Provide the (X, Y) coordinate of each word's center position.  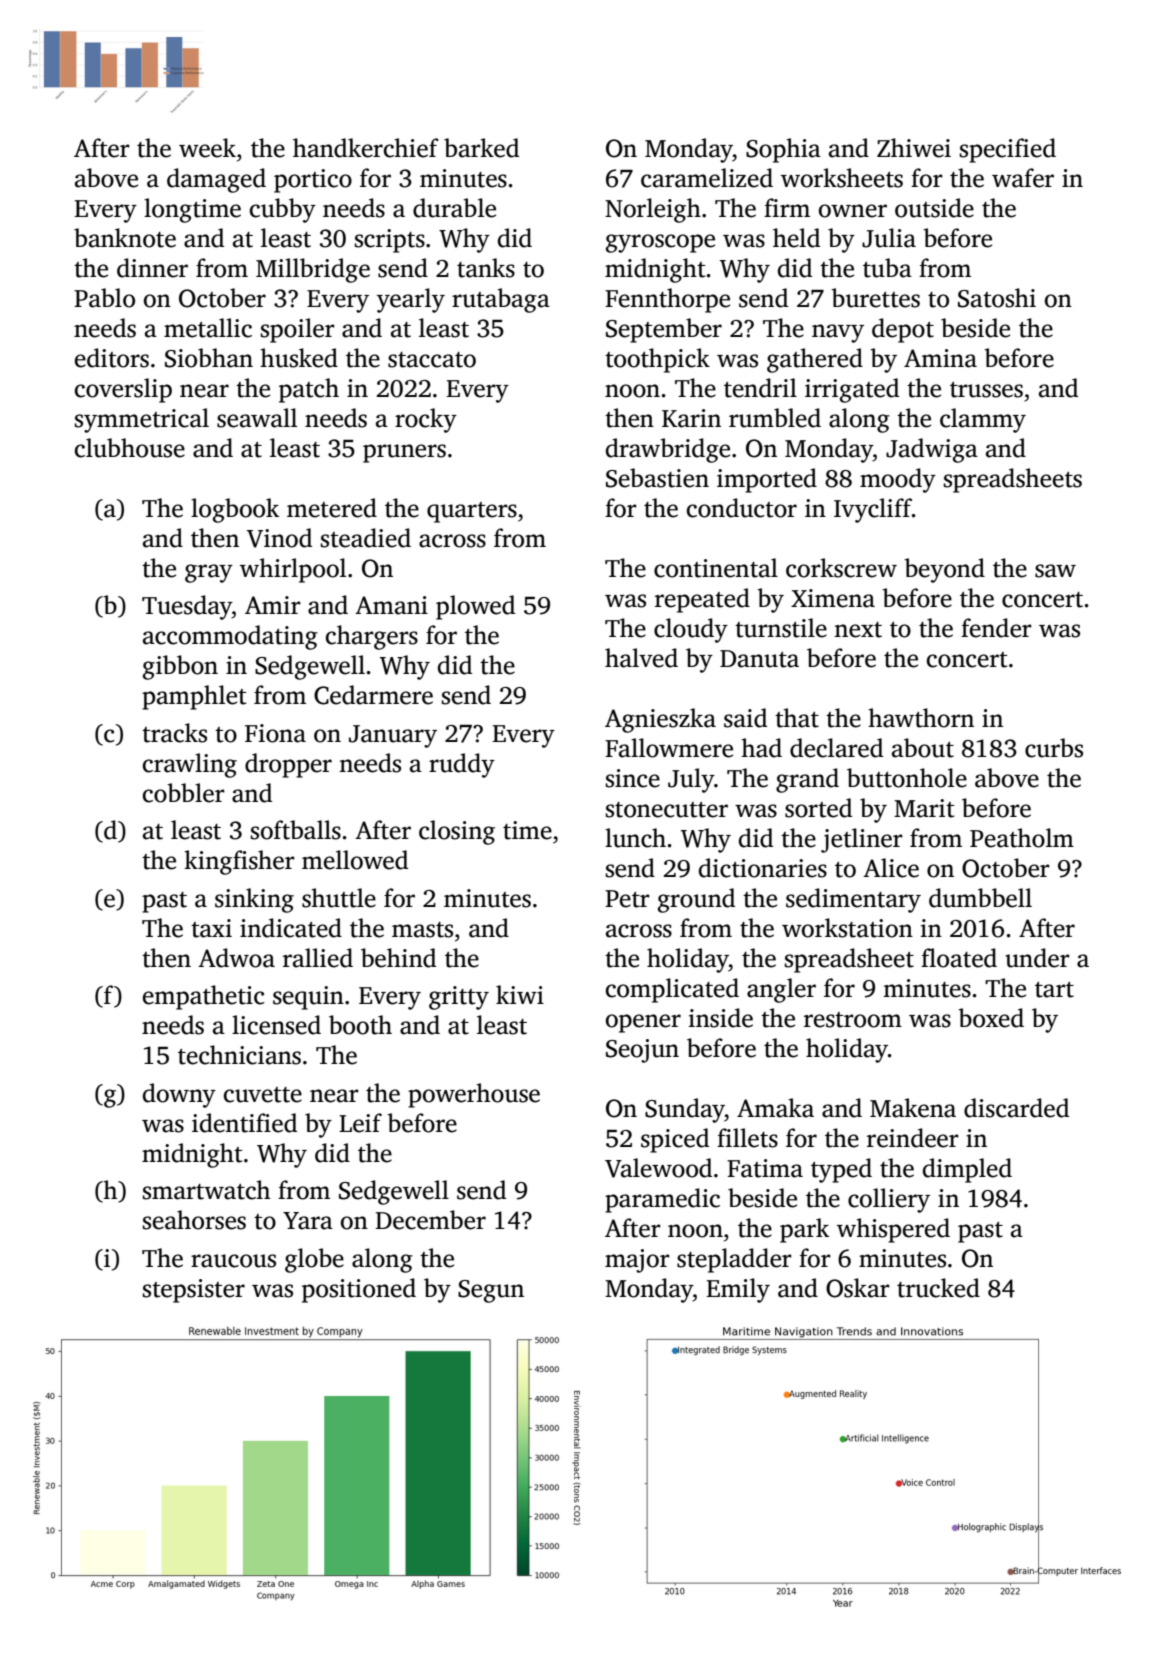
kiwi (520, 994)
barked (481, 148)
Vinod (279, 538)
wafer (1023, 178)
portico (313, 181)
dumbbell (980, 898)
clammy (983, 420)
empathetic (203, 997)
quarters (472, 512)
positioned (359, 1290)
